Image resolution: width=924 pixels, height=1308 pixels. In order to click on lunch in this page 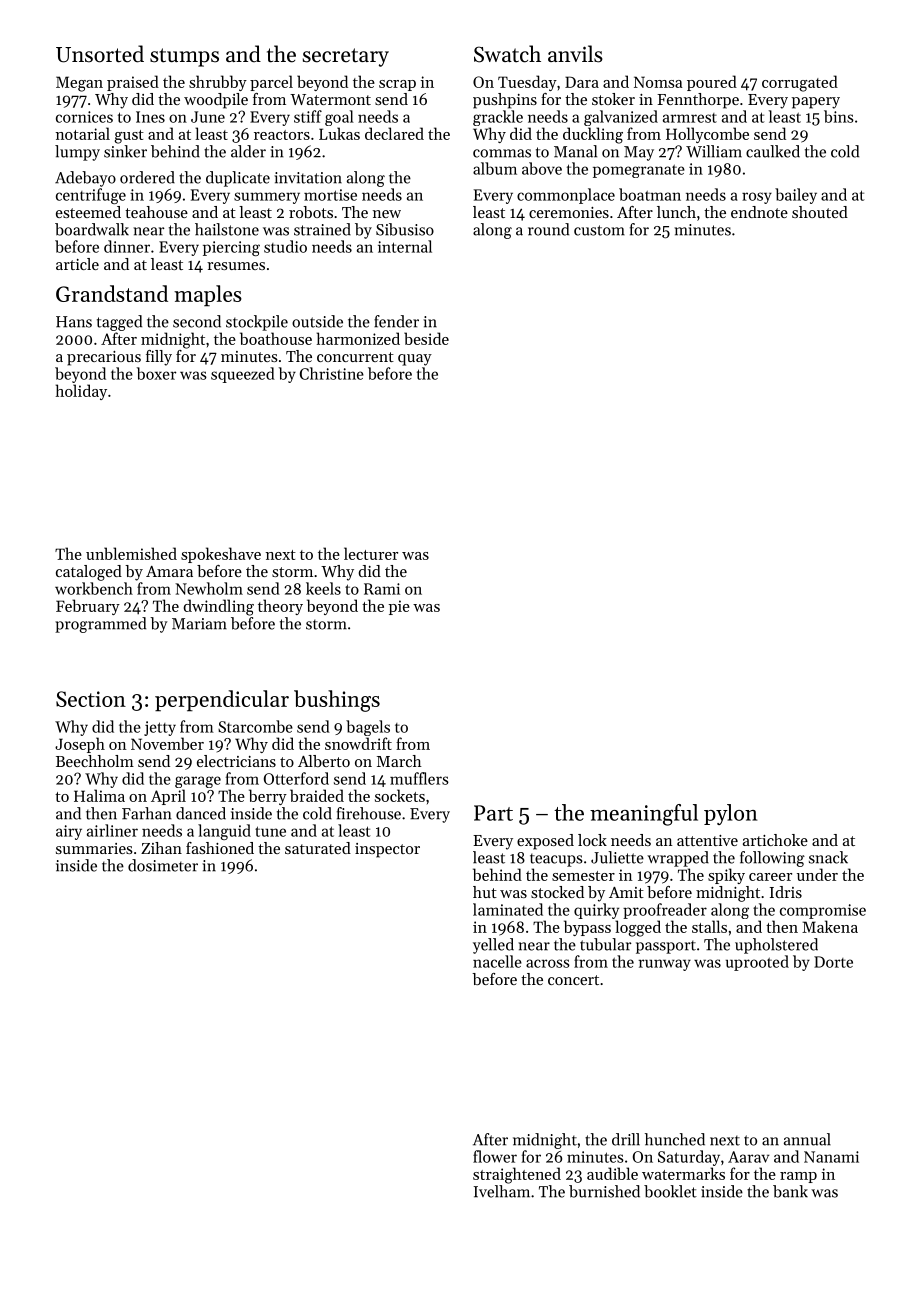, I will do `click(676, 212)`.
